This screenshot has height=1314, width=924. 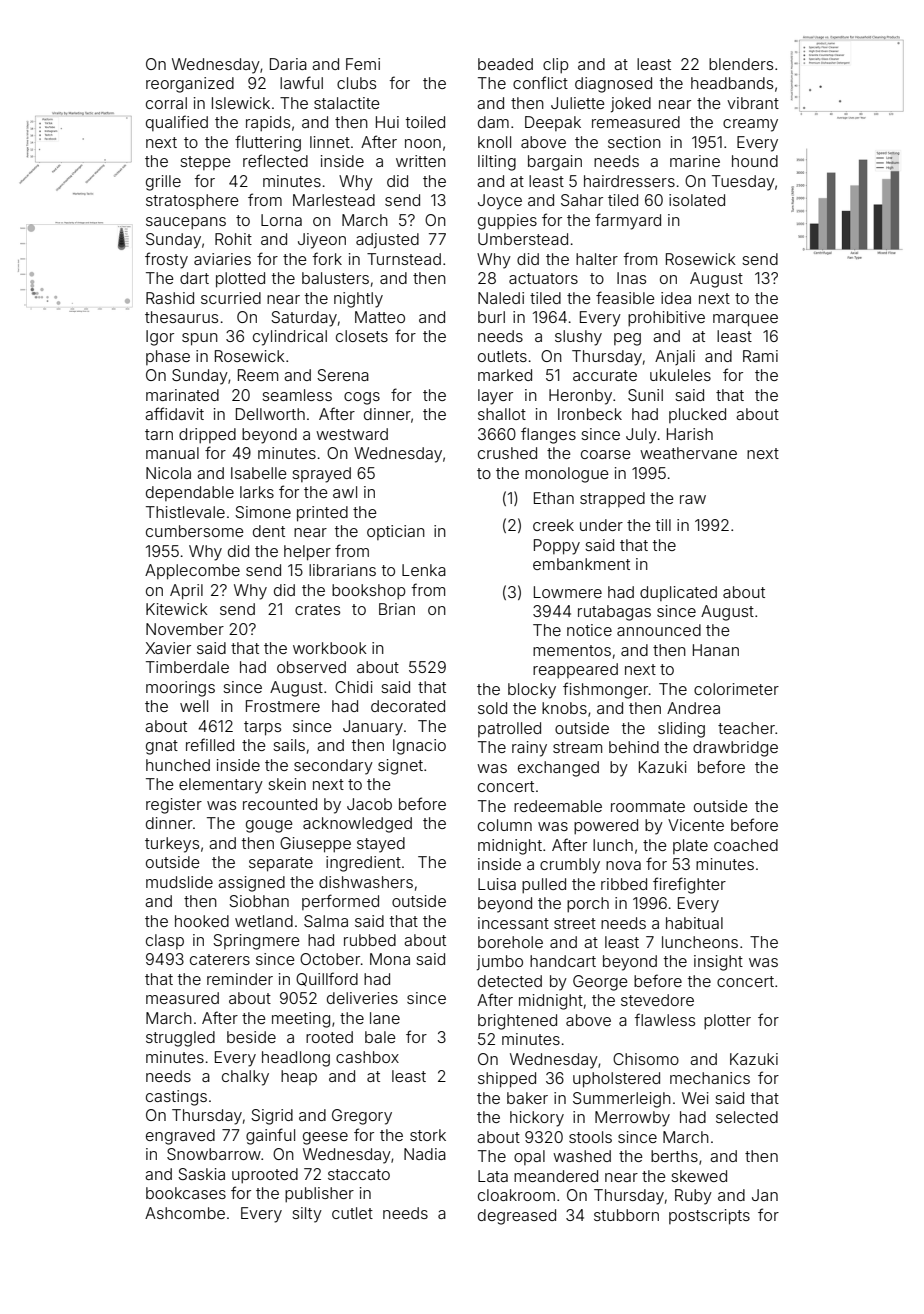 What do you see at coordinates (540, 82) in the screenshot?
I see `conflict` at bounding box center [540, 82].
